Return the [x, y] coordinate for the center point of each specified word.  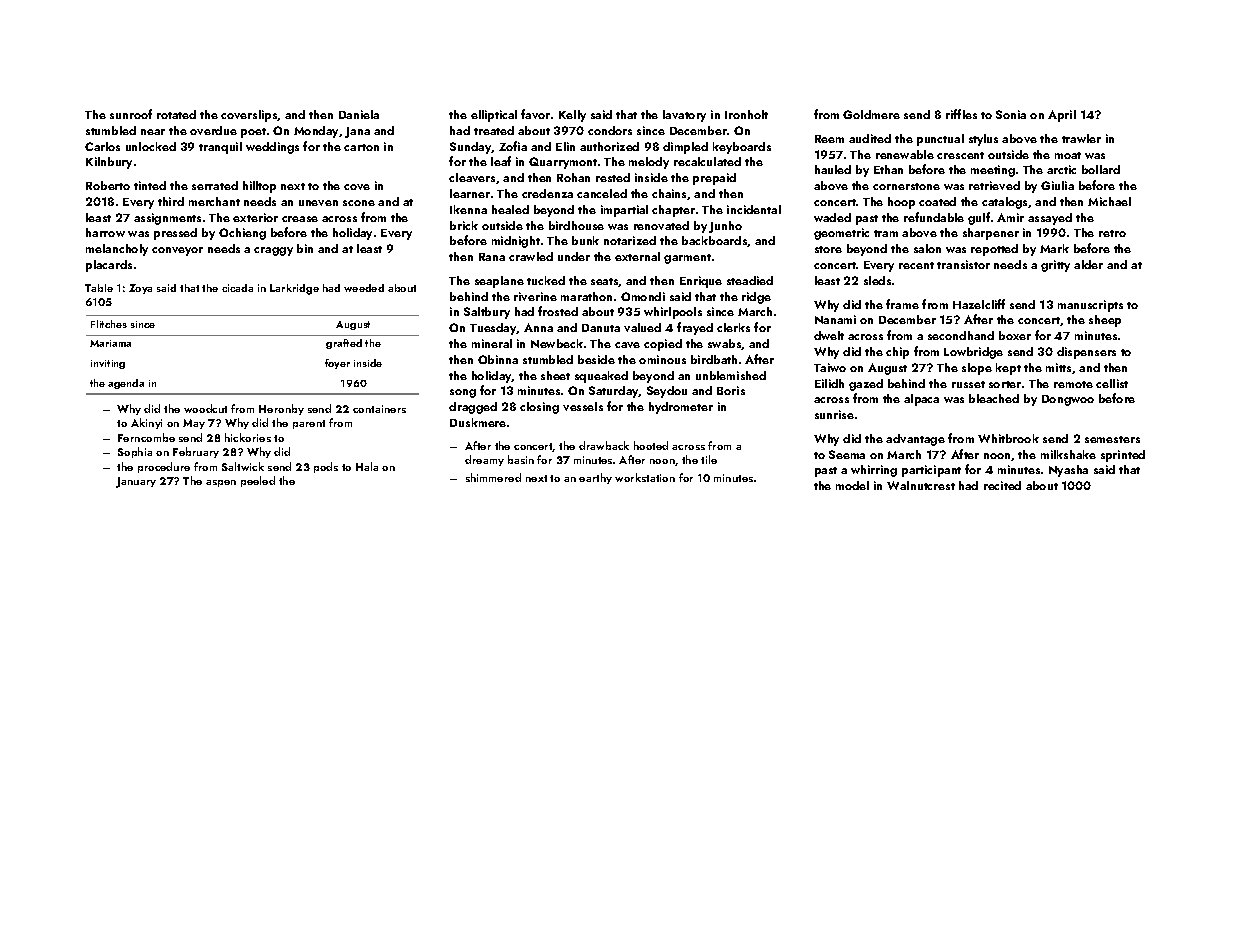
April [1062, 116]
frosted [558, 311]
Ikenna [468, 209]
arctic [1061, 169]
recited [1002, 485]
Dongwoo [1068, 400]
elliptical [494, 116]
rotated [176, 114]
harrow [105, 232]
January [136, 482]
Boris [731, 390]
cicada [237, 288]
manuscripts [1090, 306]
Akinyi [146, 423]
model [852, 485]
